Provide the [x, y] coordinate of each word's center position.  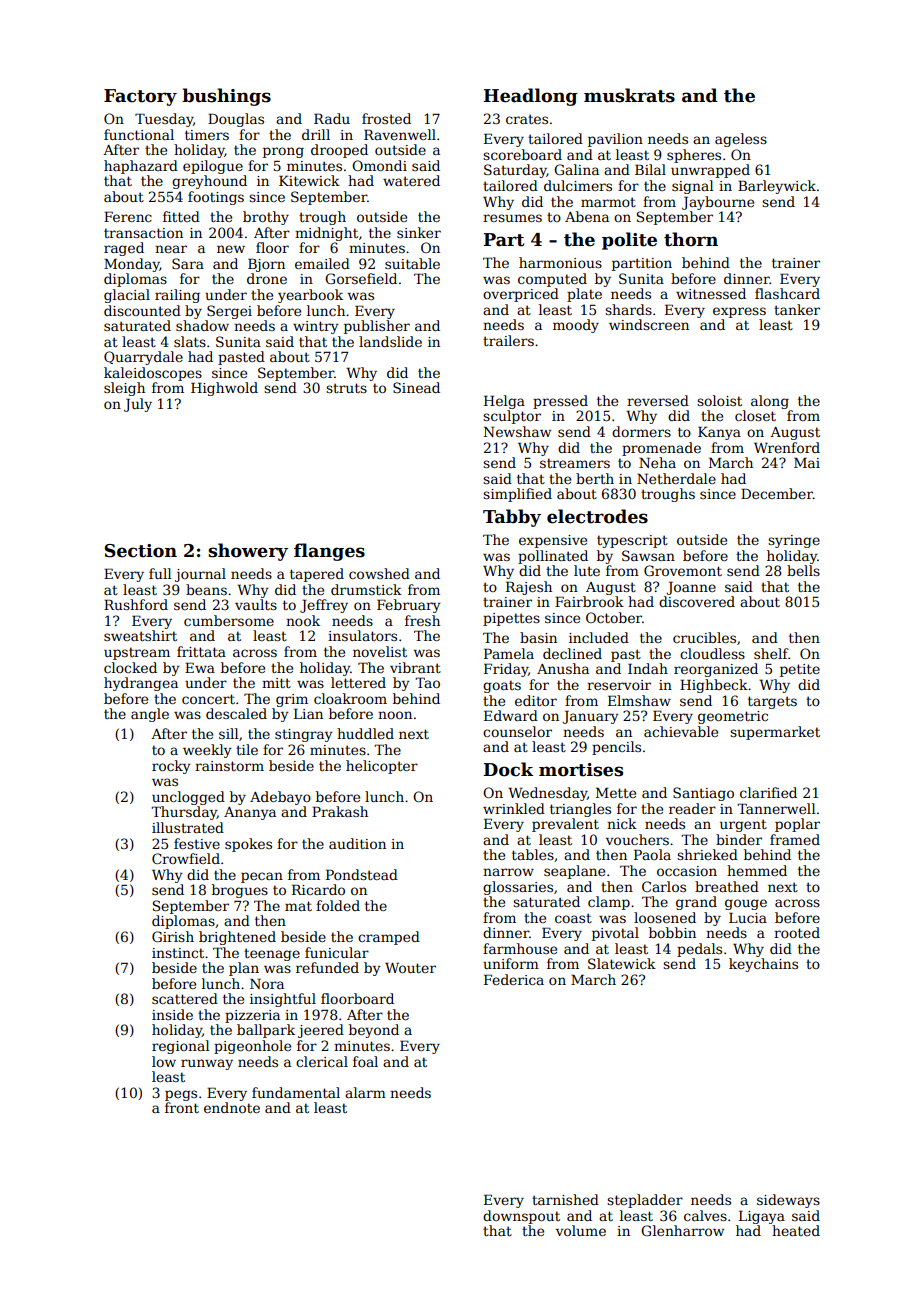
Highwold [224, 389]
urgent [743, 825]
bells [803, 570]
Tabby [512, 518]
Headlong [530, 97]
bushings [226, 97]
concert [208, 699]
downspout [521, 1217]
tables [533, 854]
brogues [240, 891]
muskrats [629, 95]
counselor [517, 731]
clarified [768, 792]
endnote [232, 1107]
